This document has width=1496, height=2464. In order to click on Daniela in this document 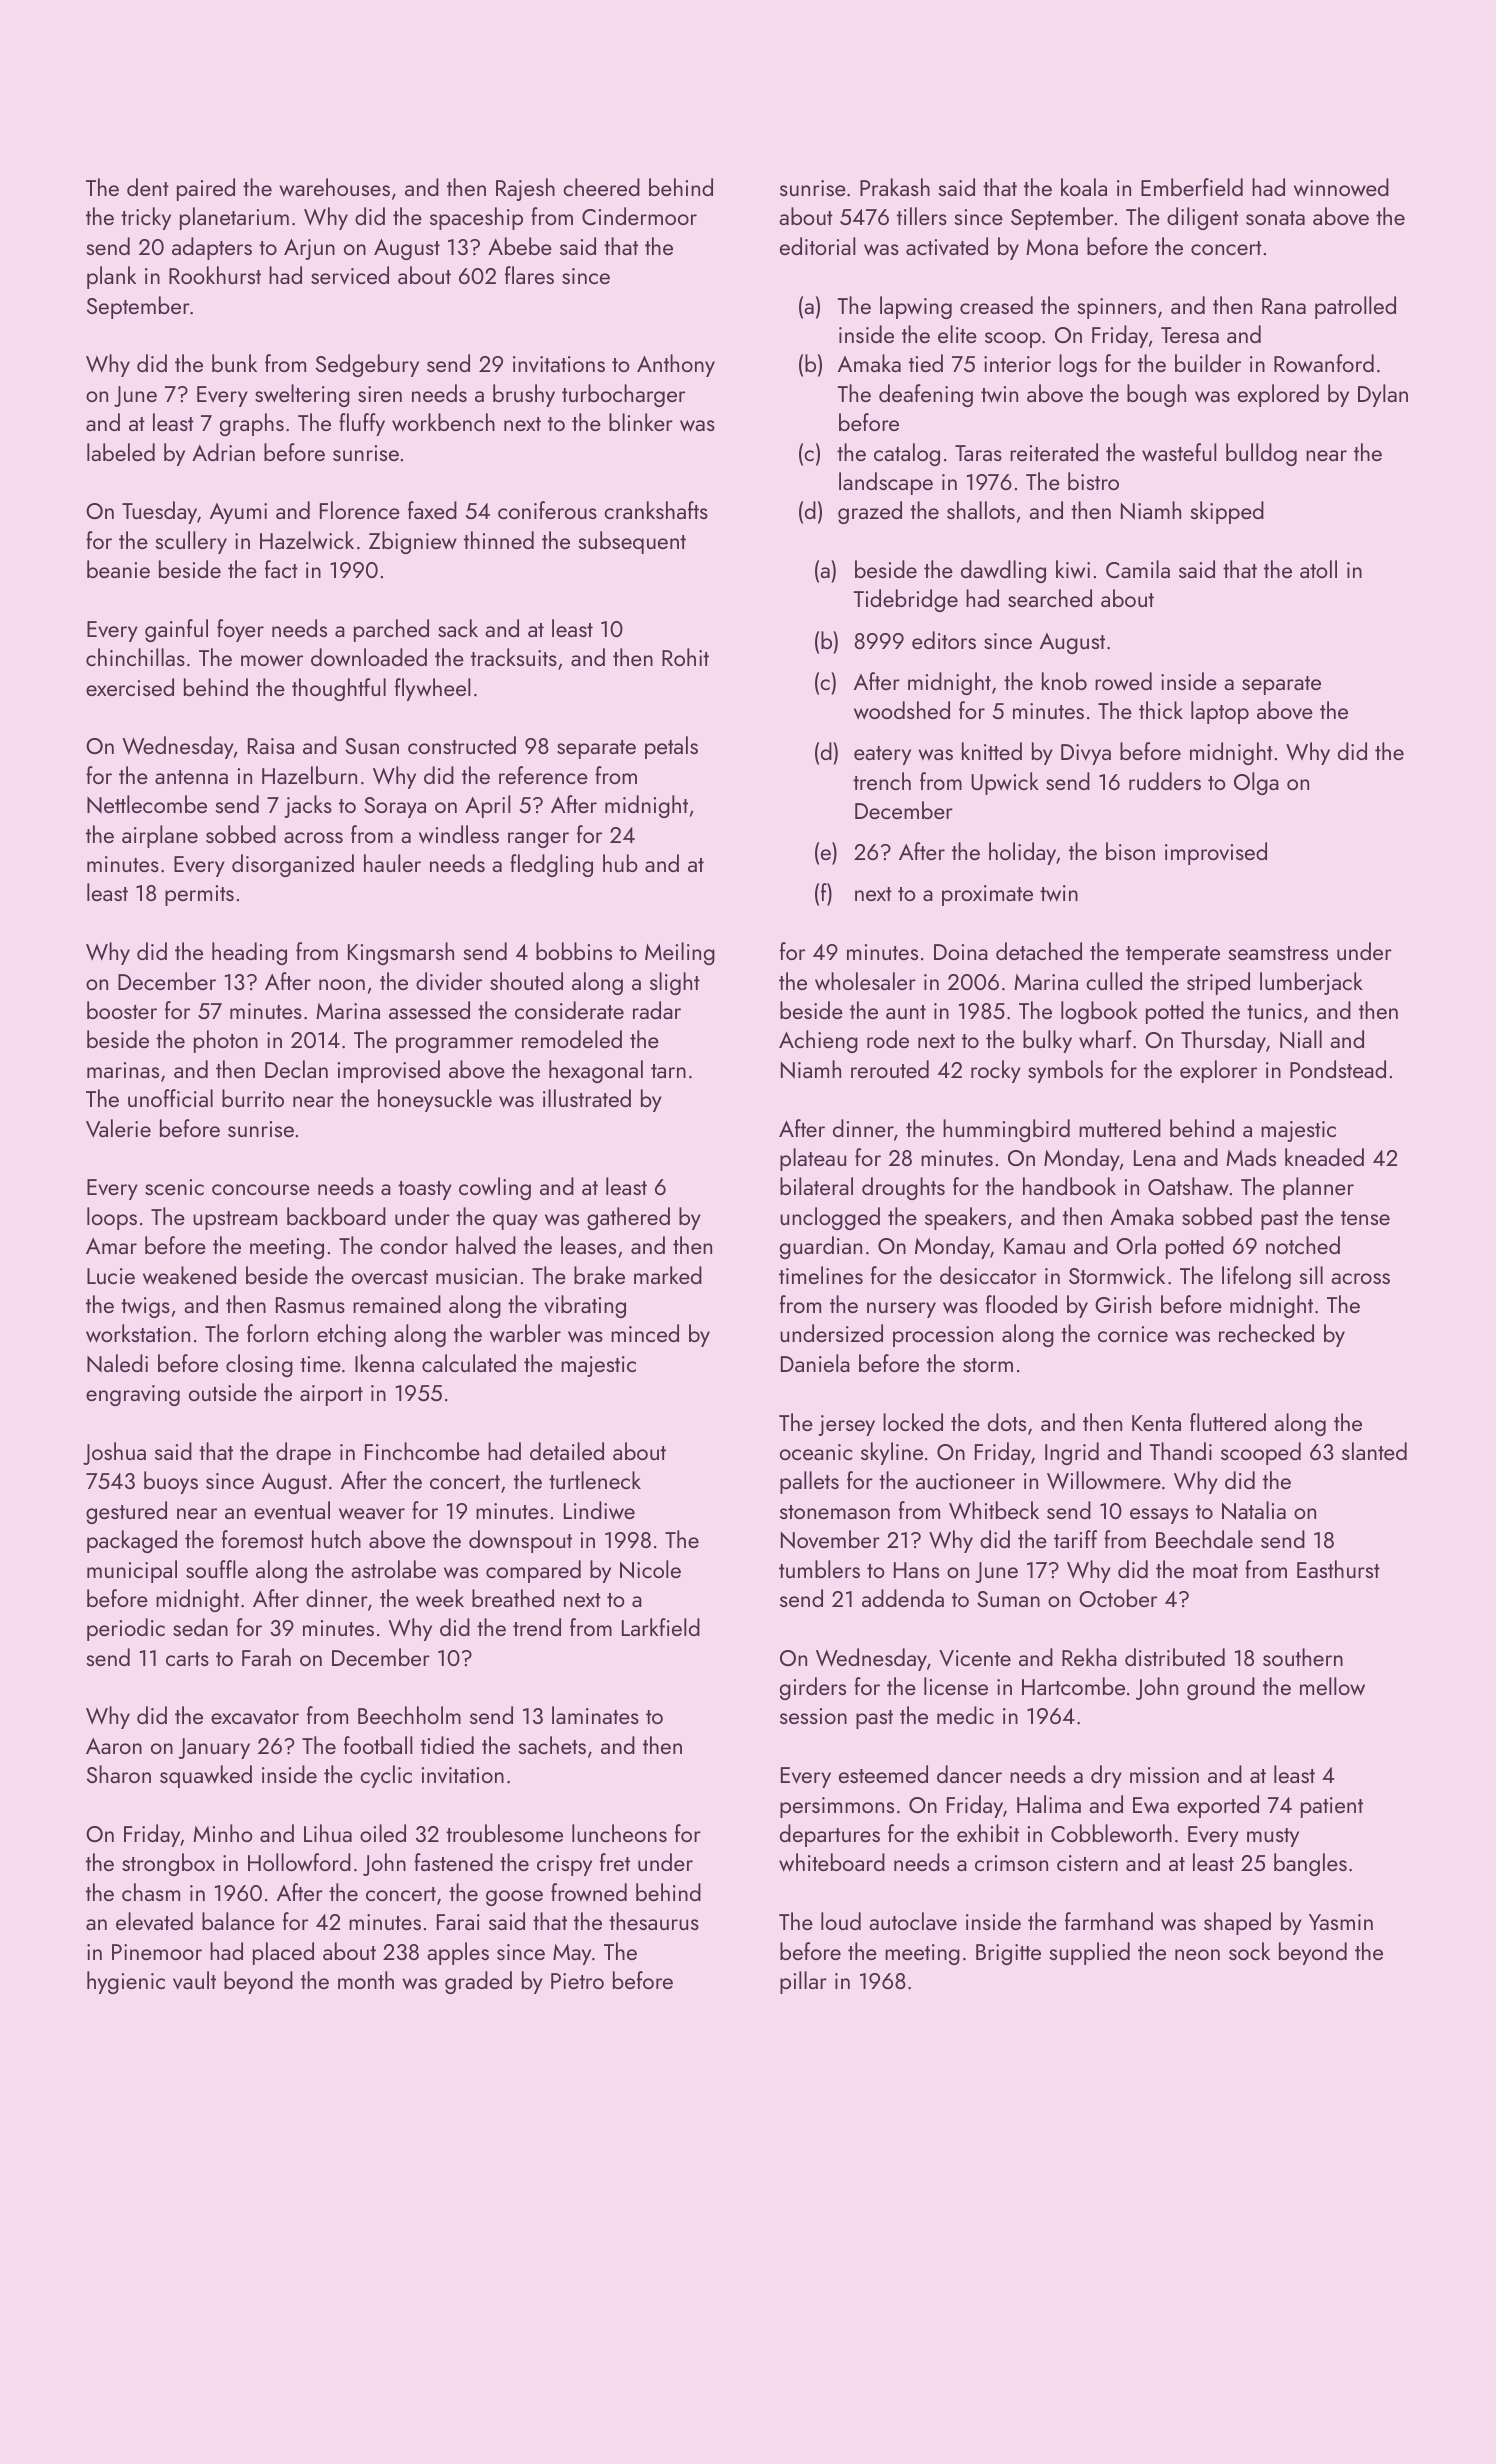, I will do `click(815, 1363)`.
